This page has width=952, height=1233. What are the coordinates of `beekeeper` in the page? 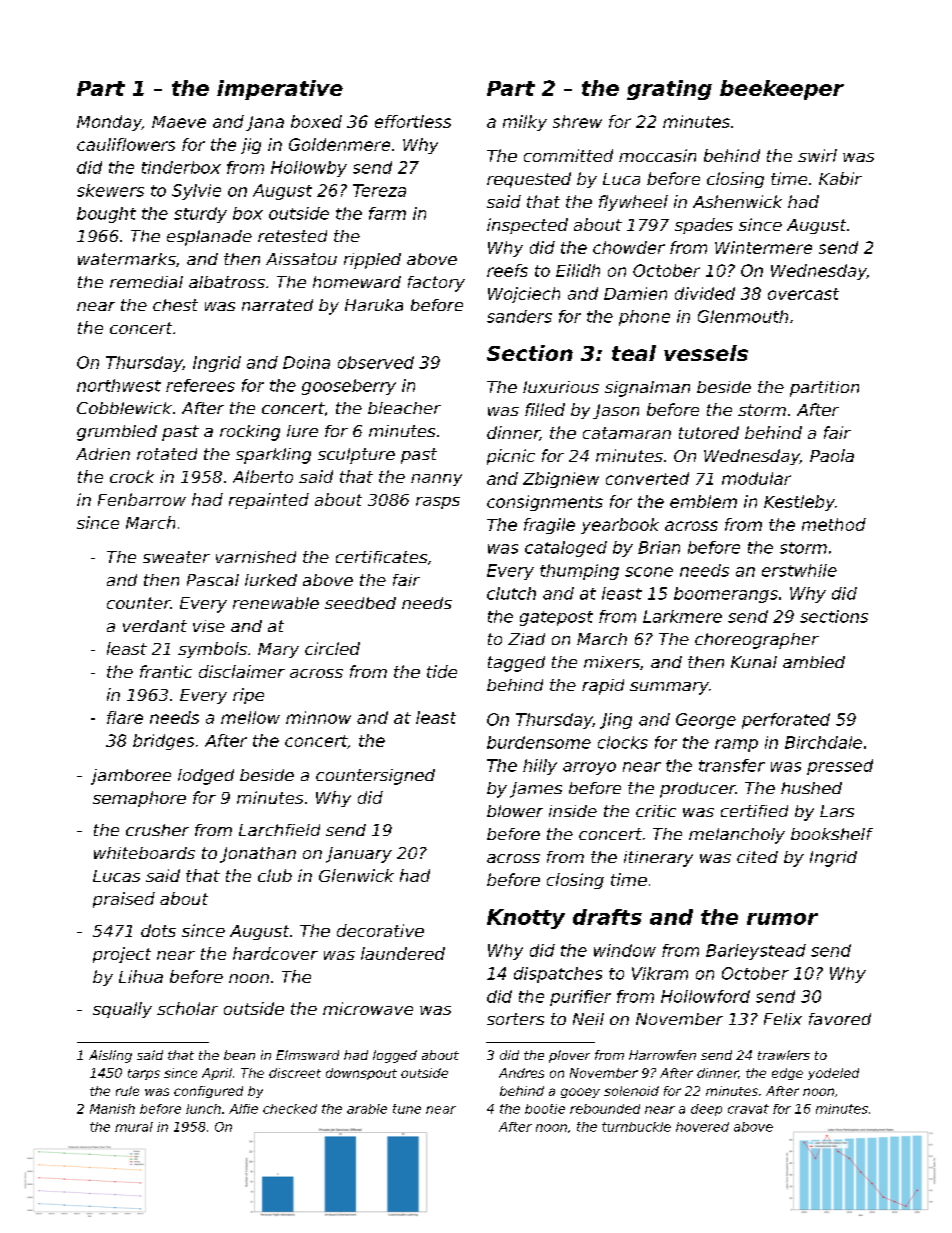 It's located at (782, 90).
